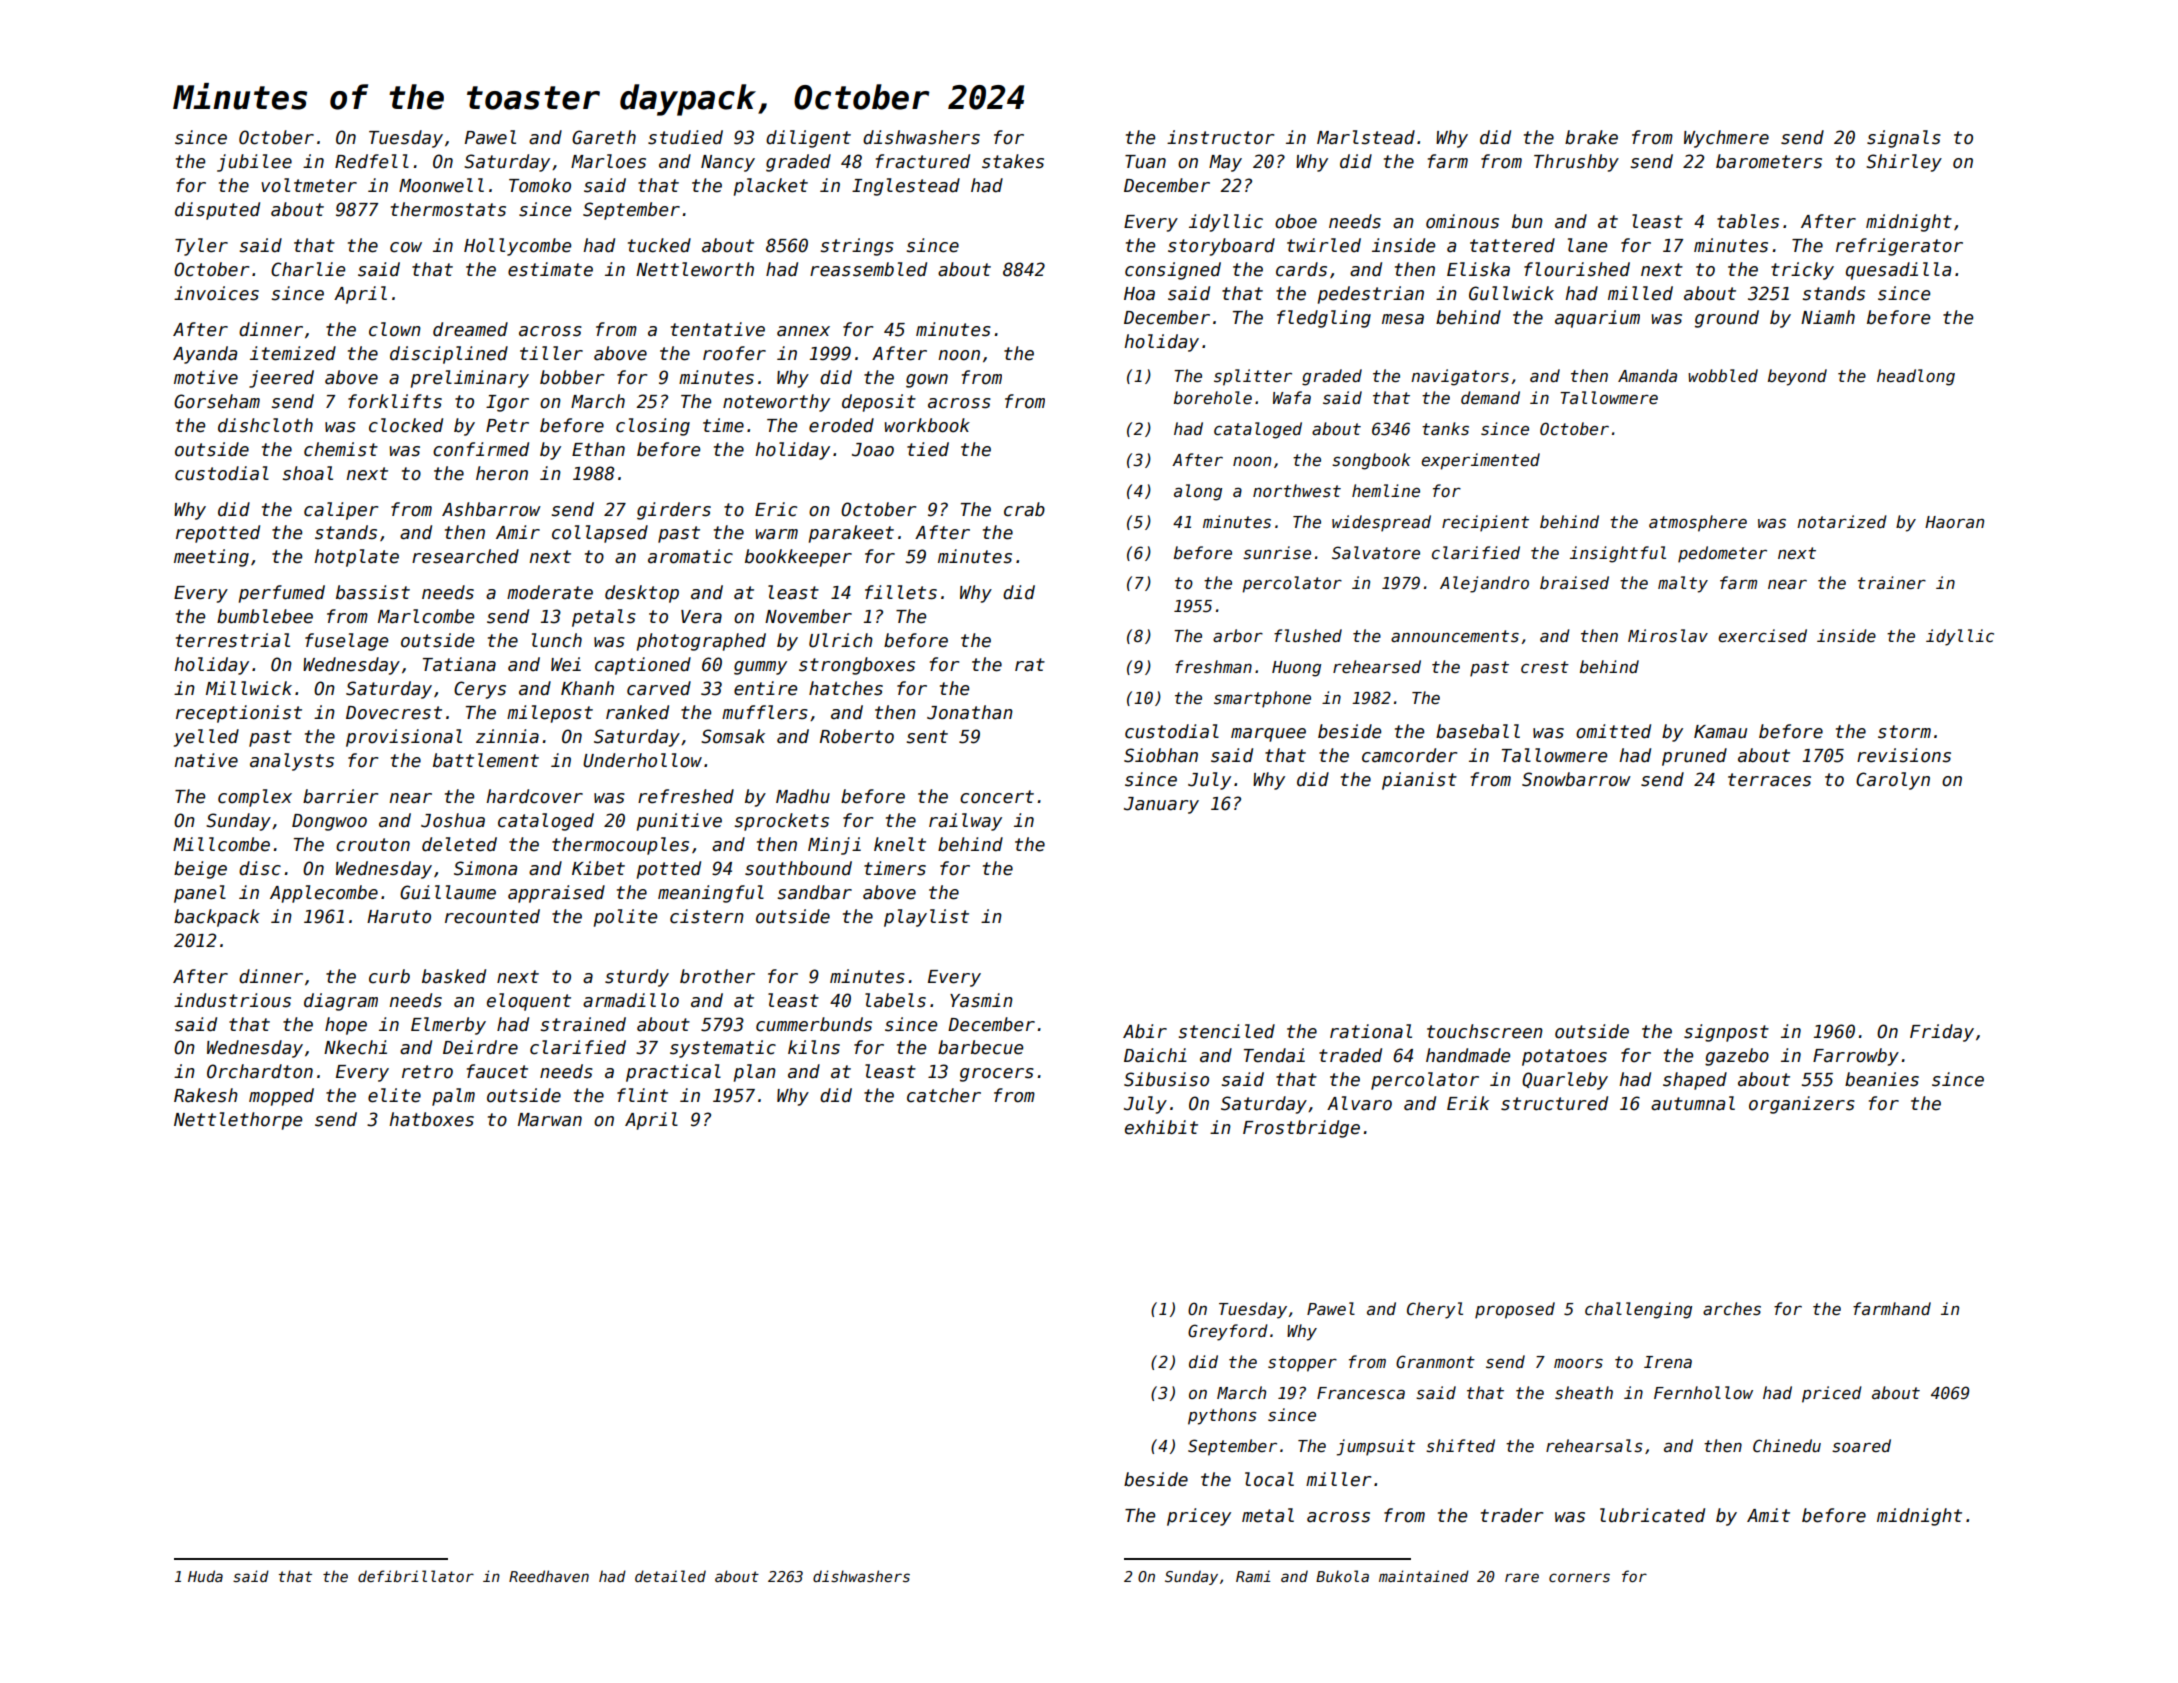  What do you see at coordinates (205, 1576) in the document?
I see `Huda` at bounding box center [205, 1576].
